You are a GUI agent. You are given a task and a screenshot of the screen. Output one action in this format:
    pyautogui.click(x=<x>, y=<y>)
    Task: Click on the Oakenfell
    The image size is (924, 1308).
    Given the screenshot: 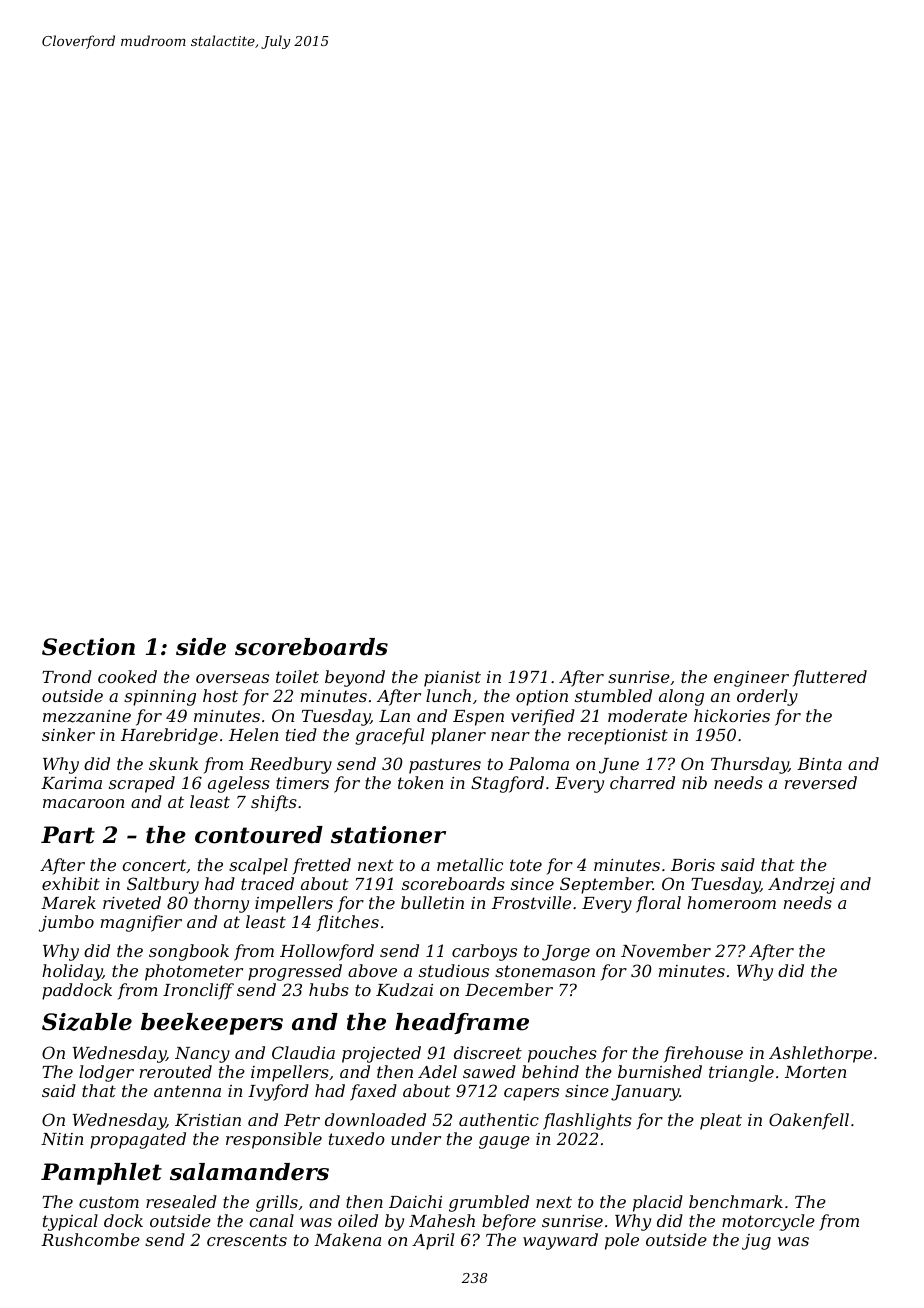 What is the action you would take?
    pyautogui.click(x=809, y=1121)
